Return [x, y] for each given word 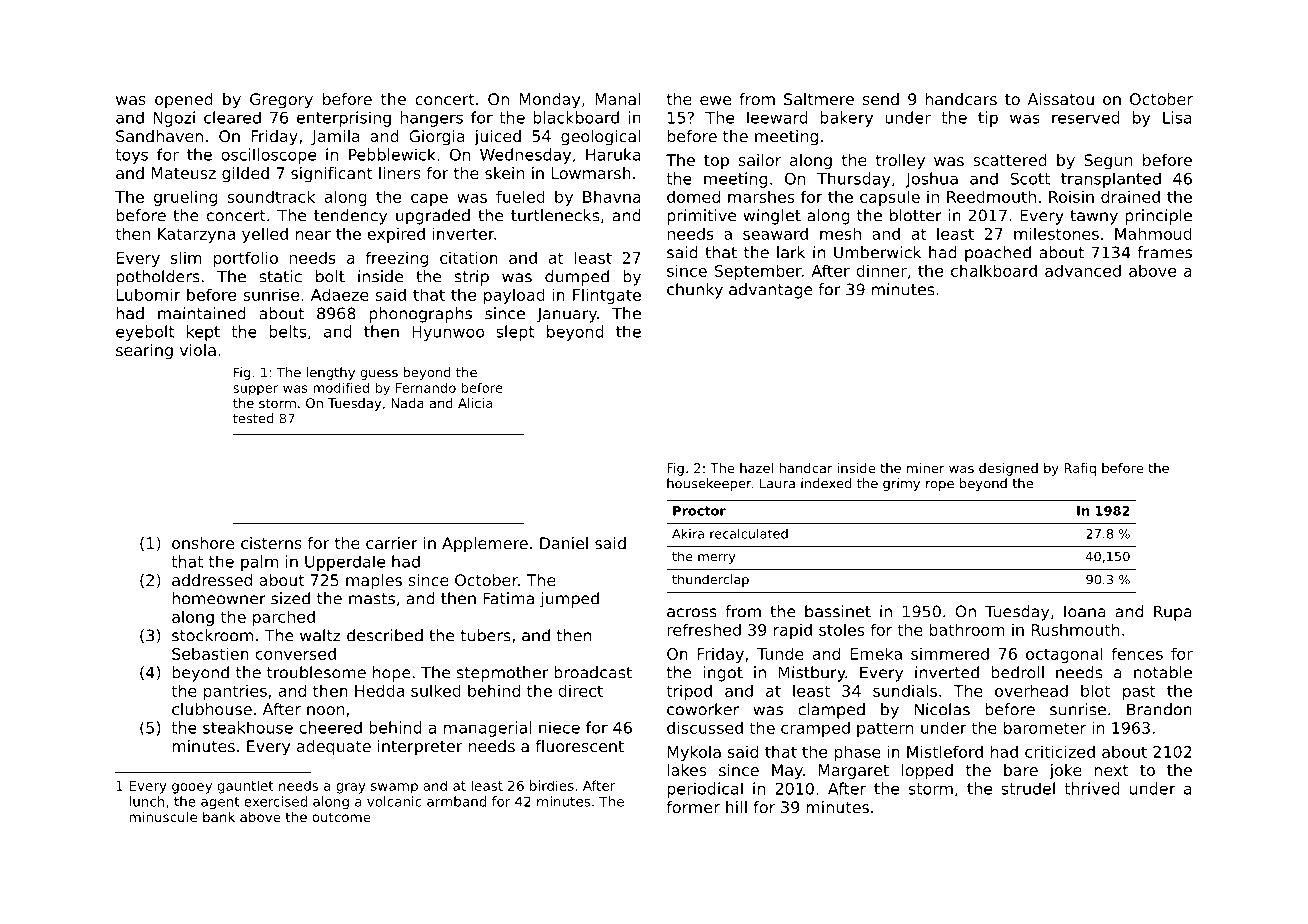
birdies [552, 785]
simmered [950, 653]
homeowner [219, 598]
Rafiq [1080, 469]
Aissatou [1061, 99]
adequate [334, 748]
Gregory [281, 101]
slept [515, 333]
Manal [617, 99]
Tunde [780, 653]
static [280, 276]
